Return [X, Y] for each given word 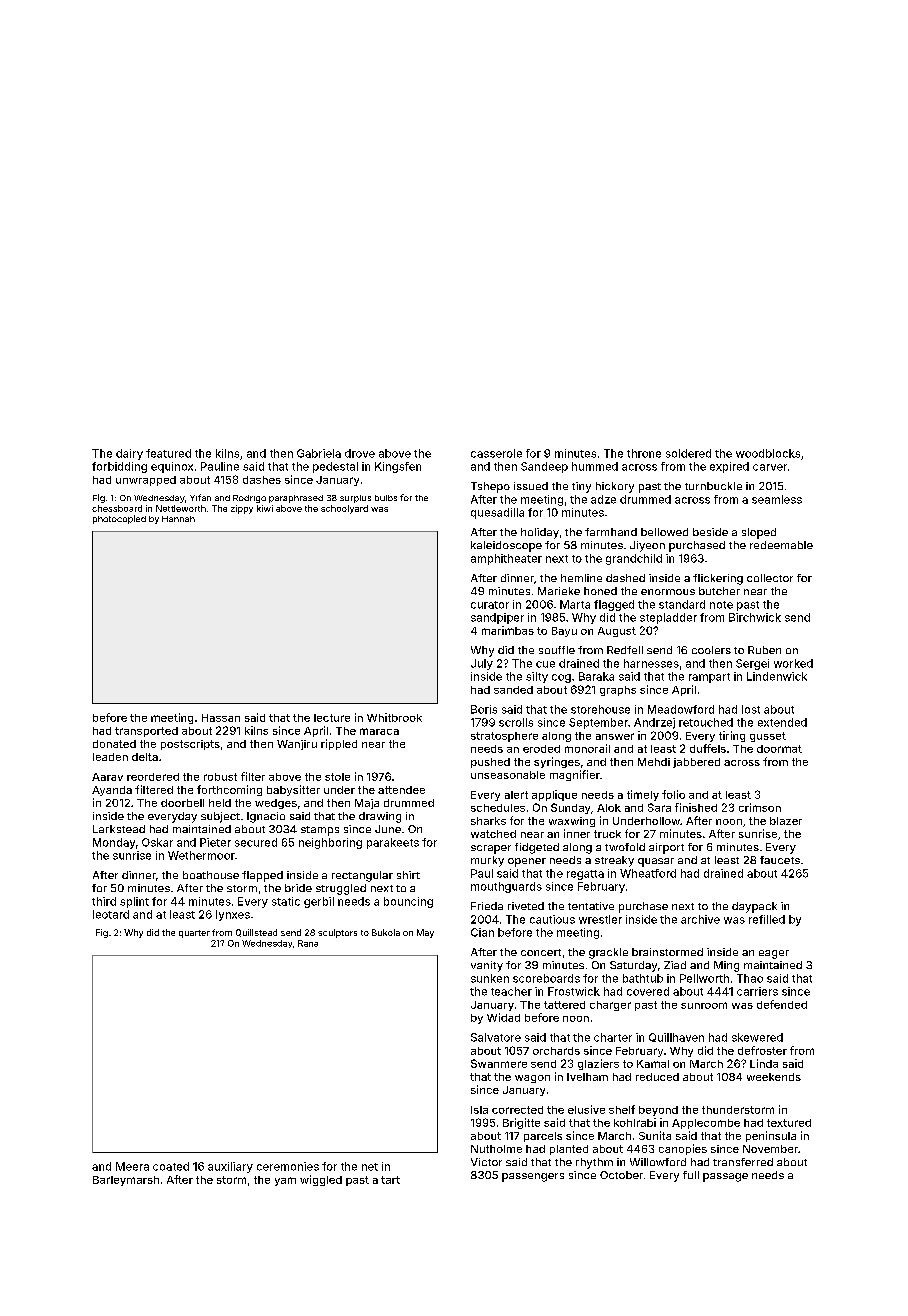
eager [774, 954]
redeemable [781, 545]
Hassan [221, 718]
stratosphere [504, 737]
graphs [618, 691]
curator [490, 605]
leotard [111, 914]
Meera [132, 1166]
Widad [503, 1017]
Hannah [178, 519]
